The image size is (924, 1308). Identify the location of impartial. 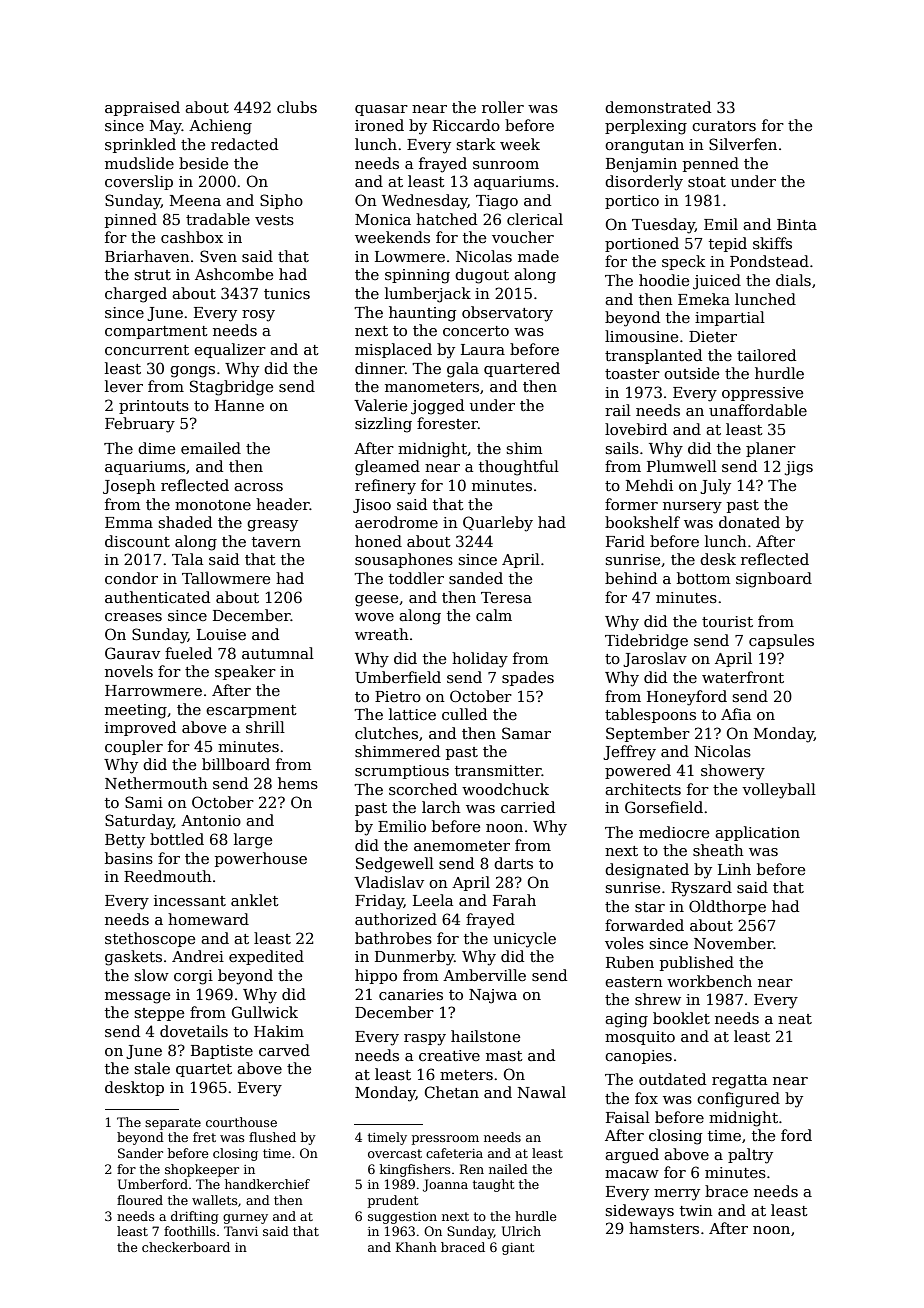
(730, 318).
